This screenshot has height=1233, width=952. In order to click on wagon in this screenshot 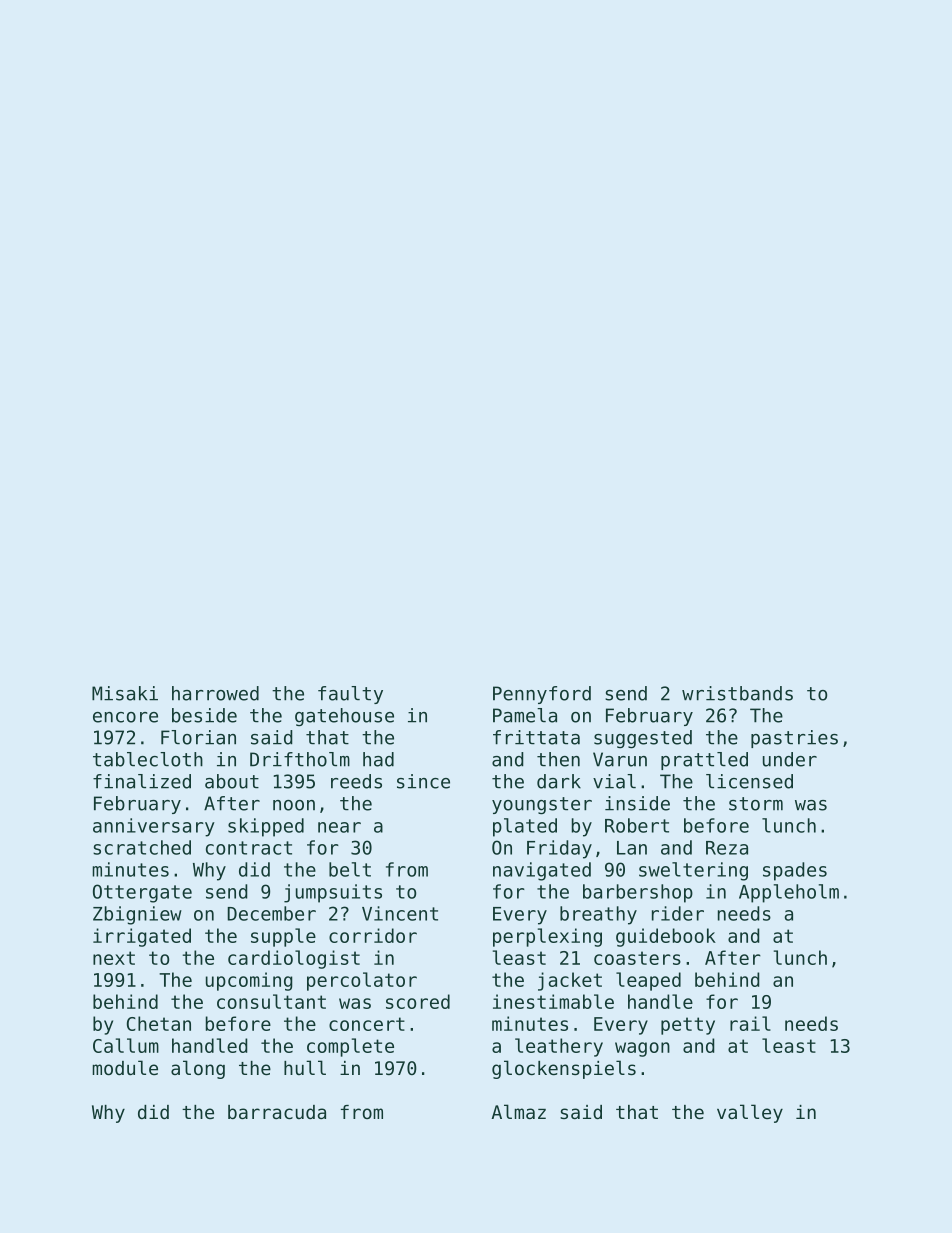, I will do `click(642, 1049)`.
